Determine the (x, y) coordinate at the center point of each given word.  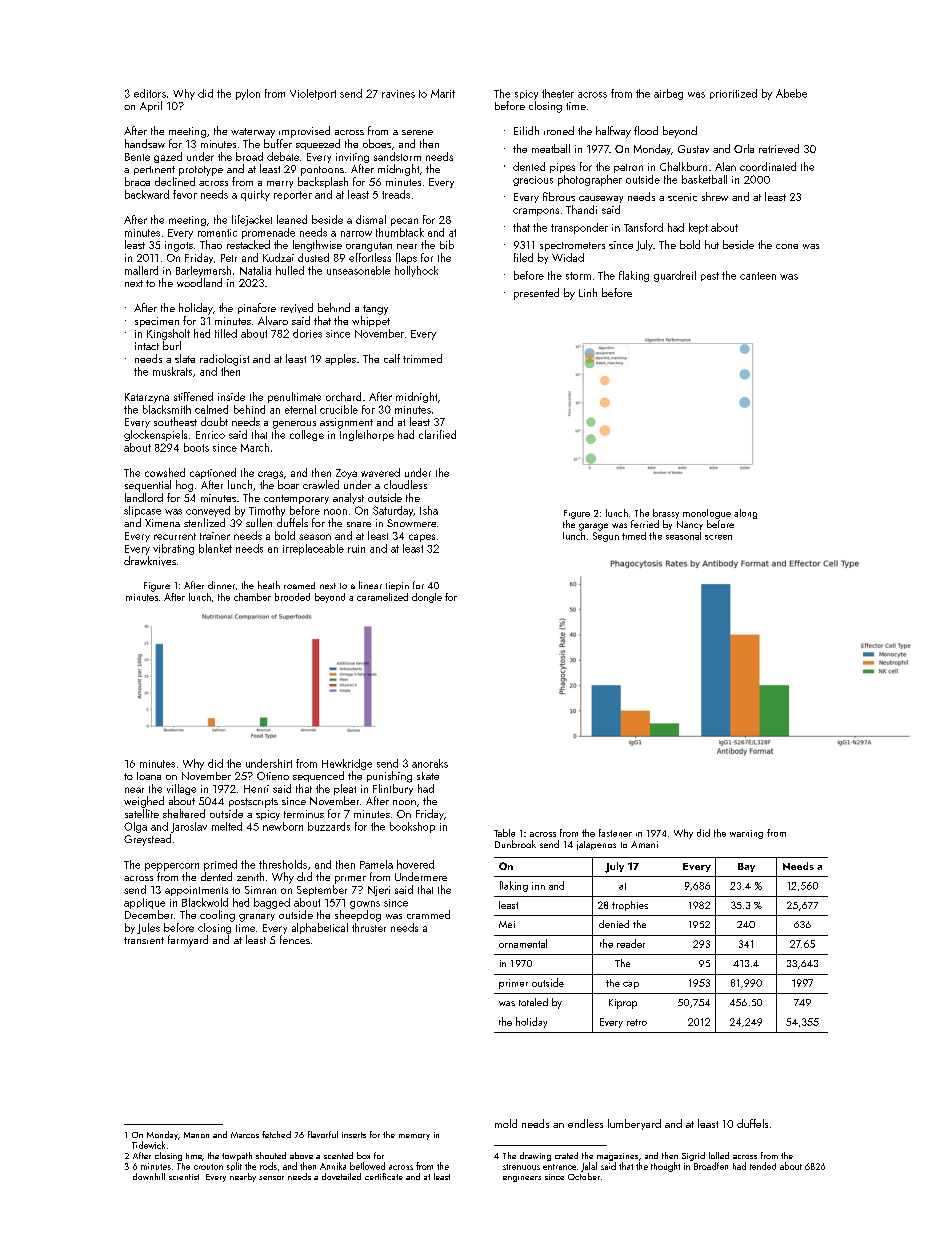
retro (637, 1022)
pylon (248, 94)
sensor (271, 1178)
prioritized (733, 94)
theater (558, 93)
